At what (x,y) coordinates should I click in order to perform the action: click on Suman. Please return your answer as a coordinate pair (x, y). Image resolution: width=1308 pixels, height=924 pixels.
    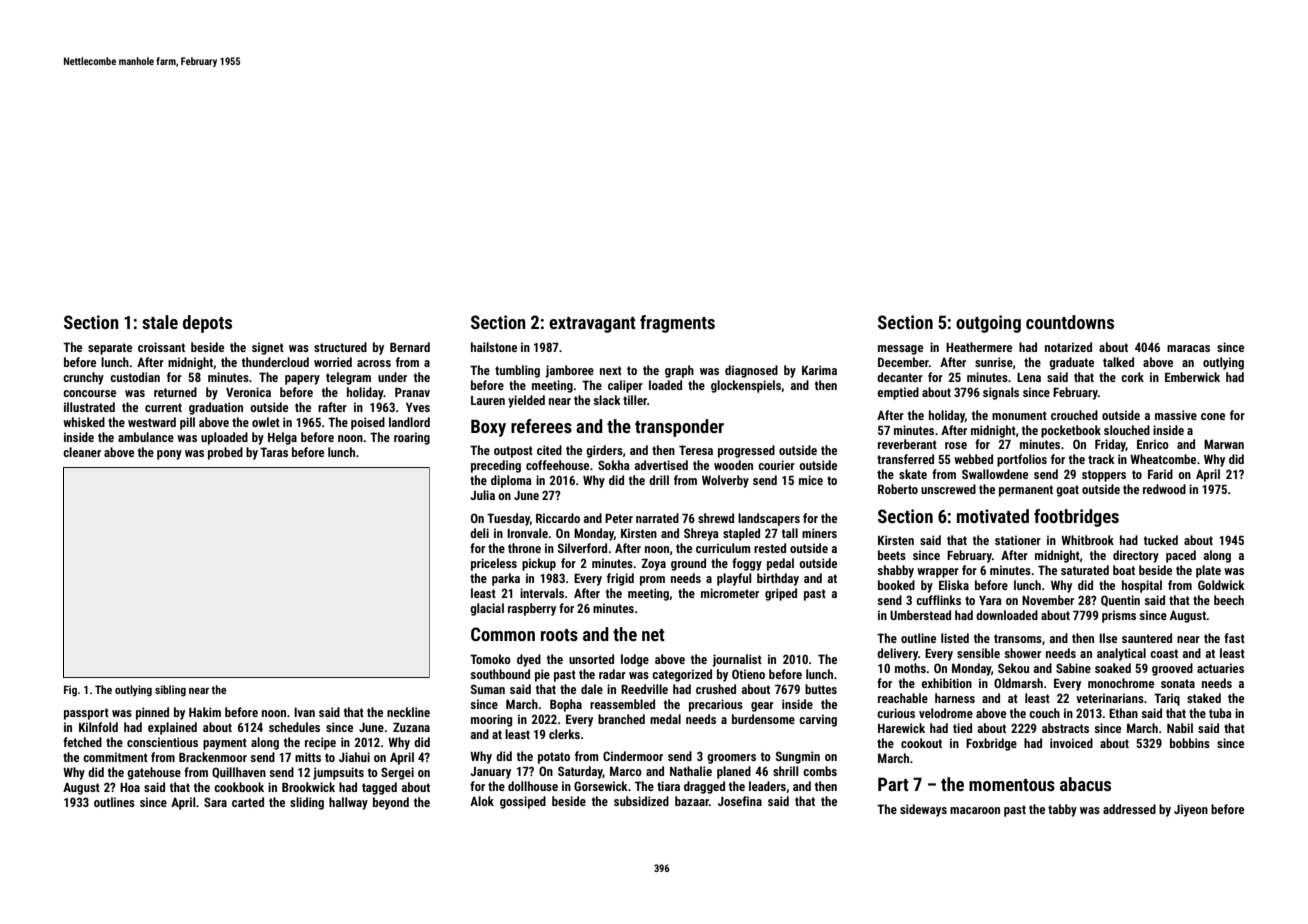
    Looking at the image, I should click on (488, 689).
